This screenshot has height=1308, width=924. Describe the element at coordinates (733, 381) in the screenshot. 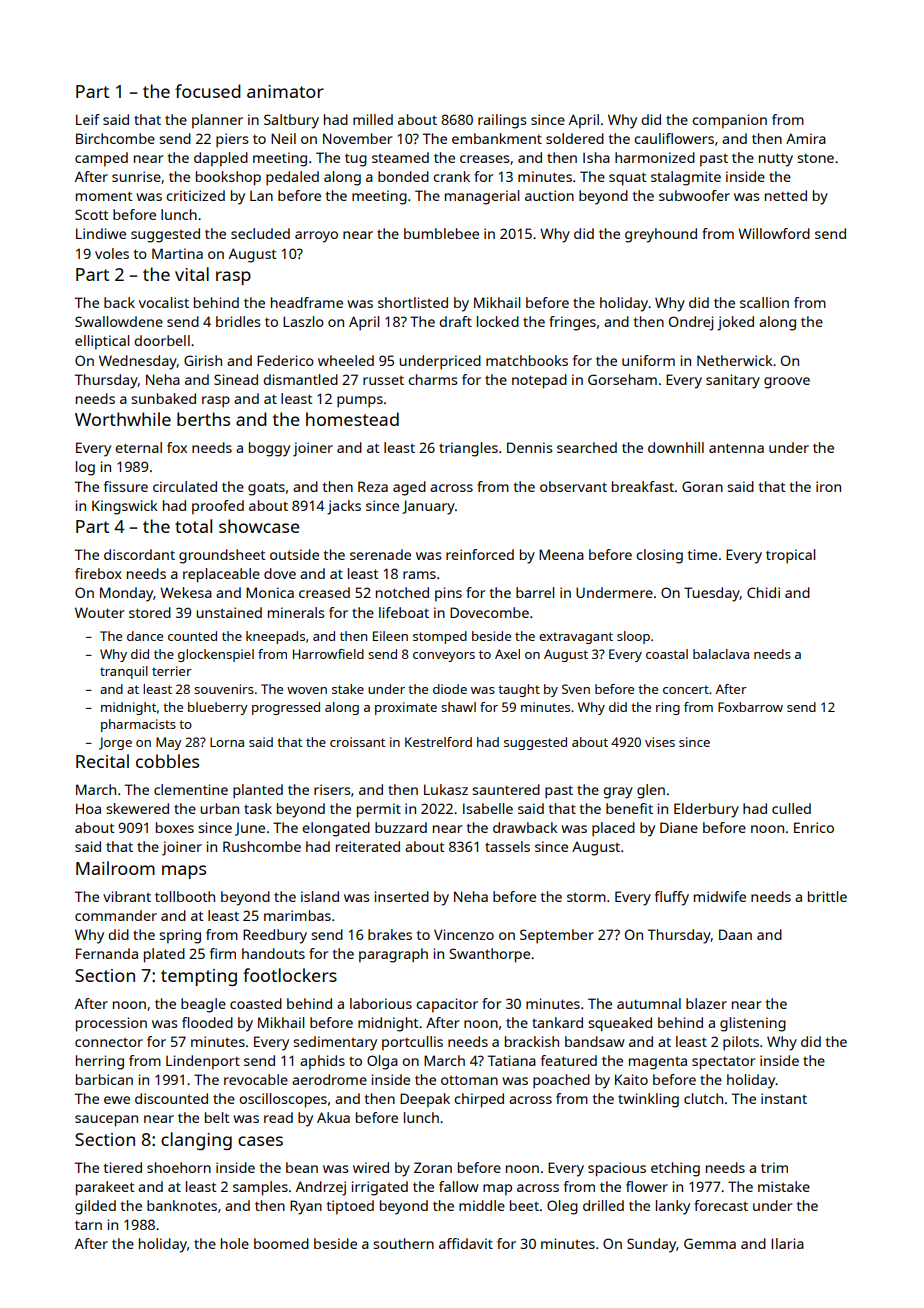

I see `sanitary` at that location.
